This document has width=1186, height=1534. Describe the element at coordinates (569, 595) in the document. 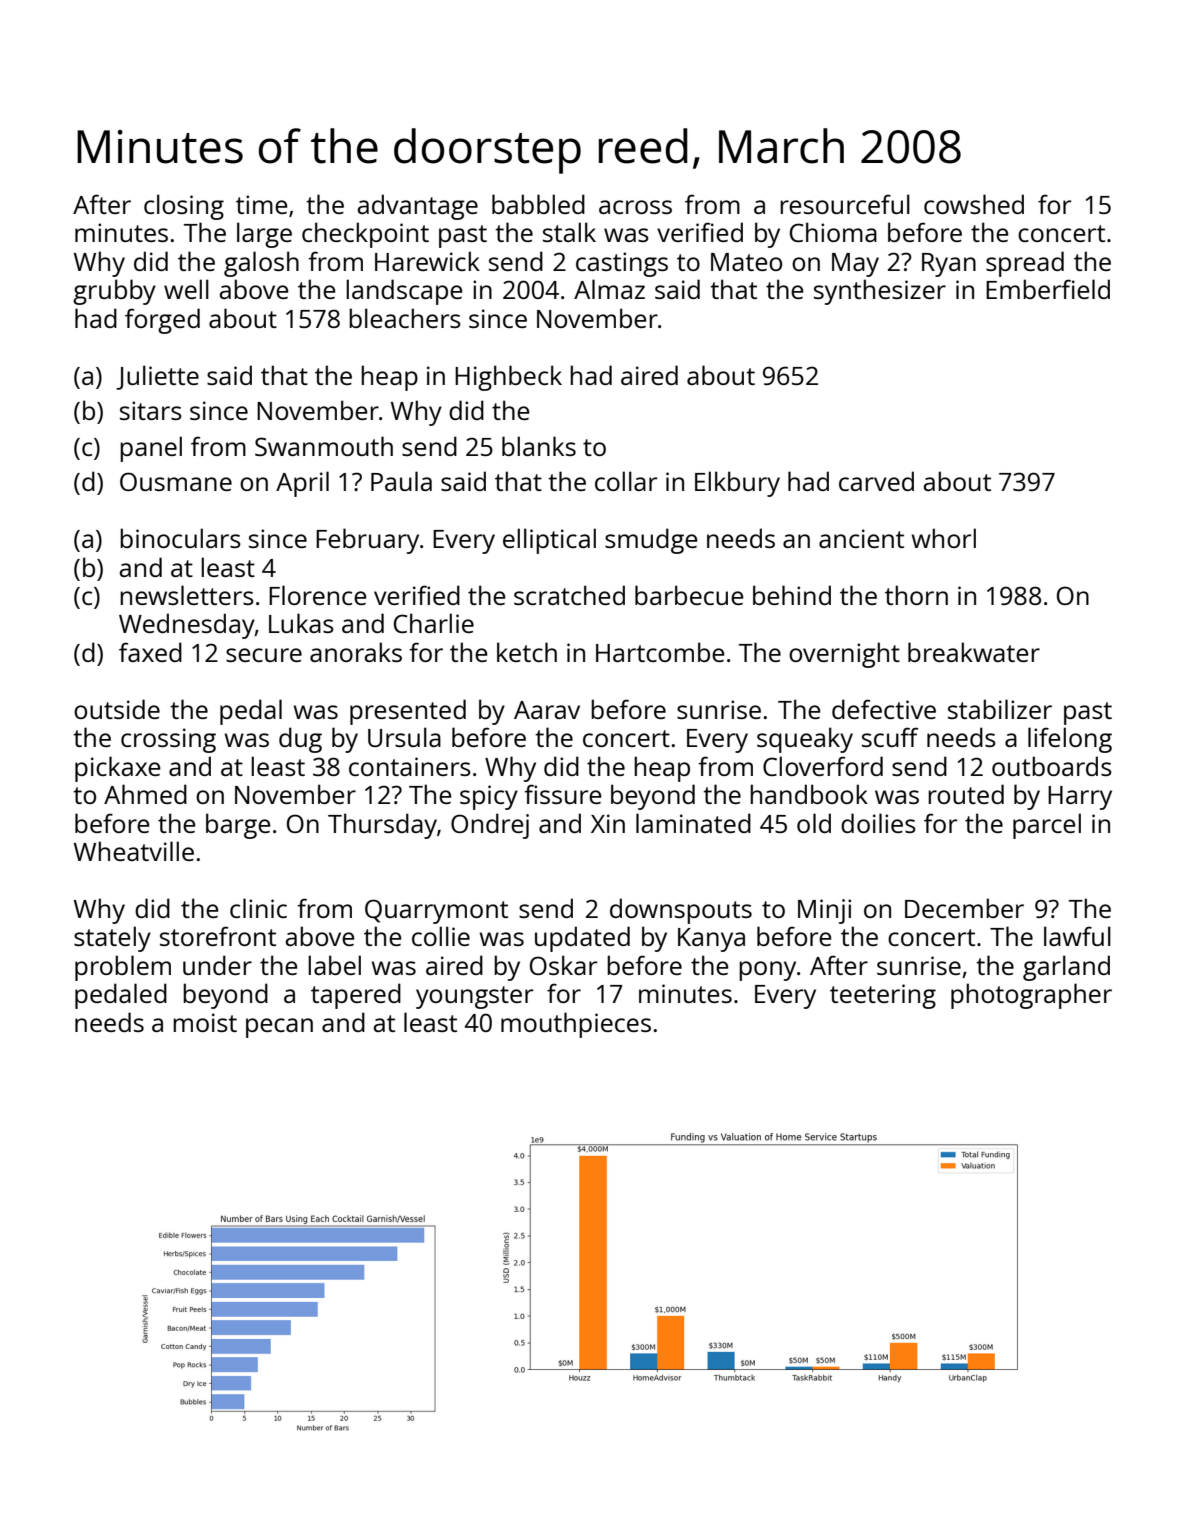

I see `scratched` at that location.
